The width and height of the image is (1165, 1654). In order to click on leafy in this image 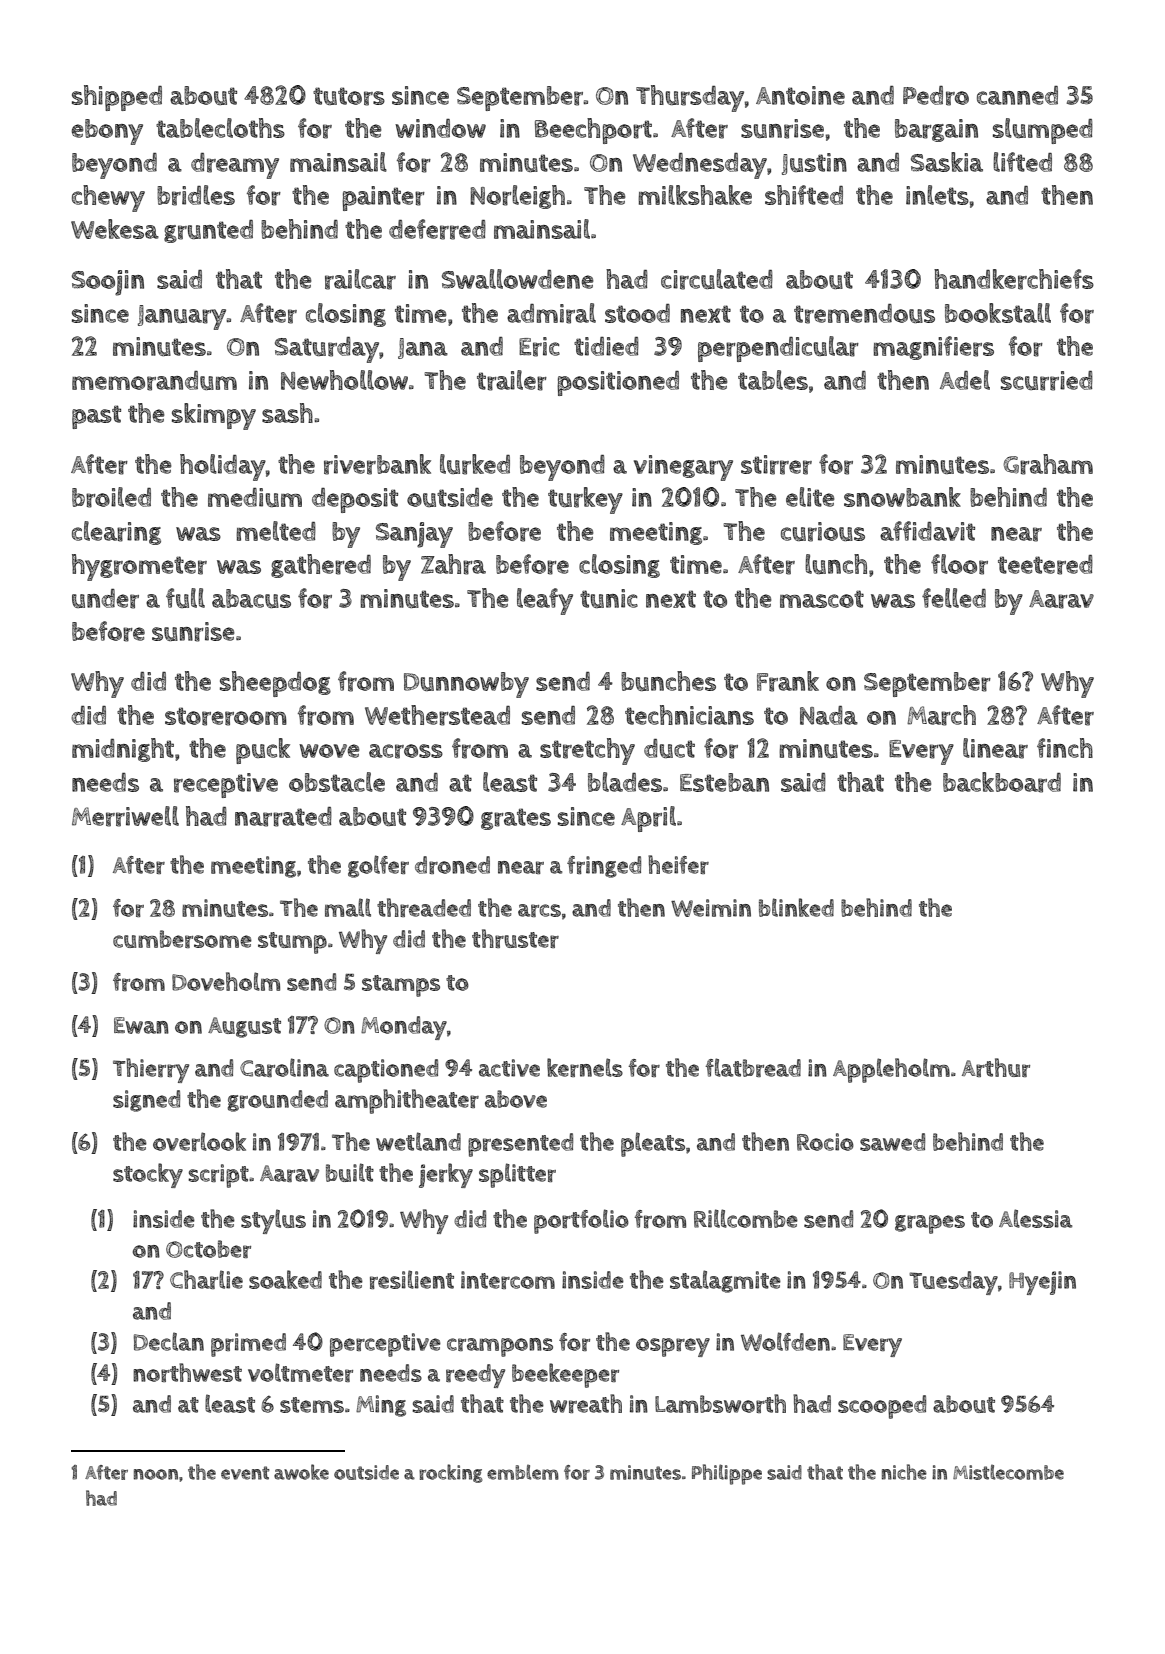, I will do `click(545, 601)`.
